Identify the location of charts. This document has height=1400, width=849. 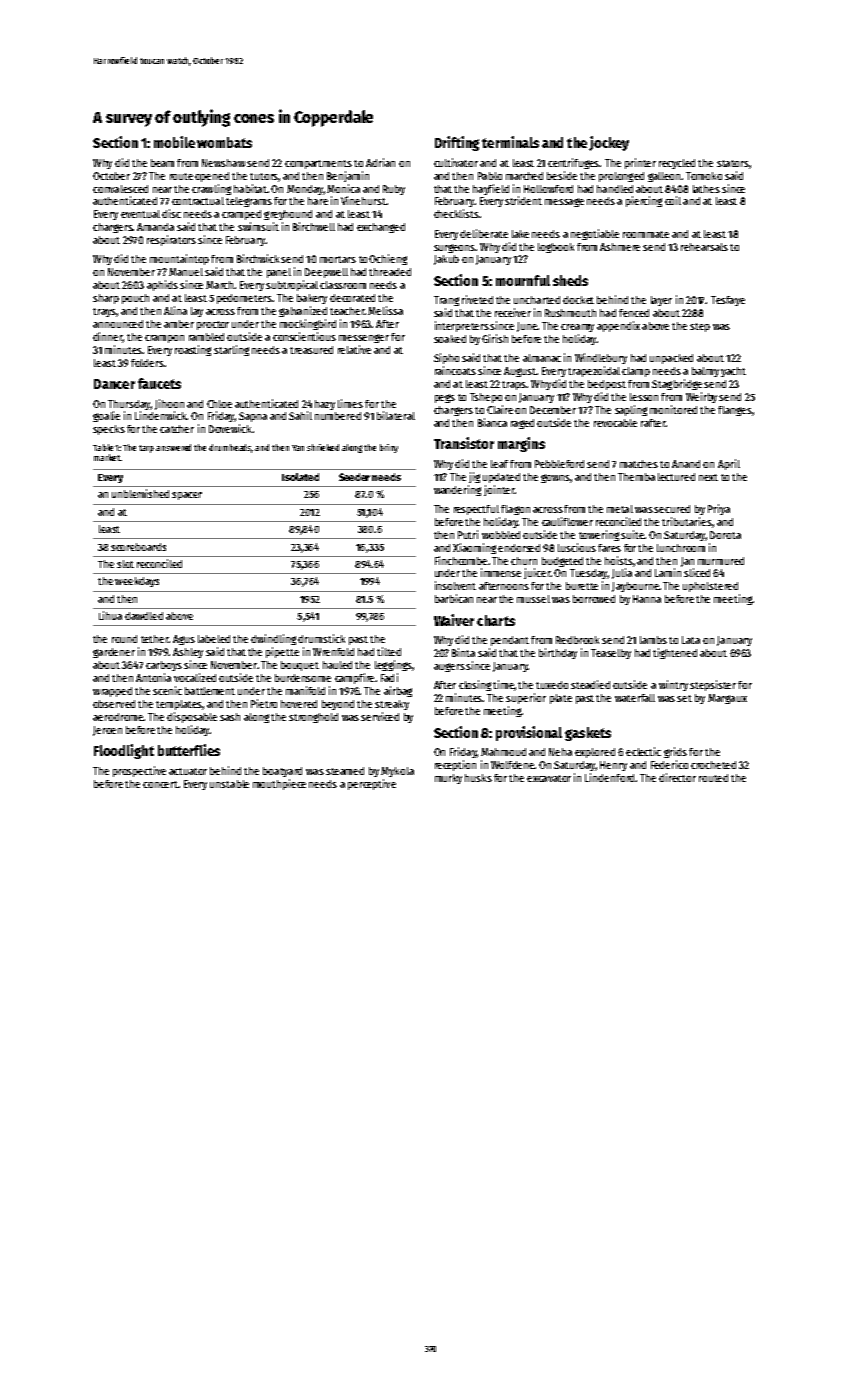
(496, 620).
